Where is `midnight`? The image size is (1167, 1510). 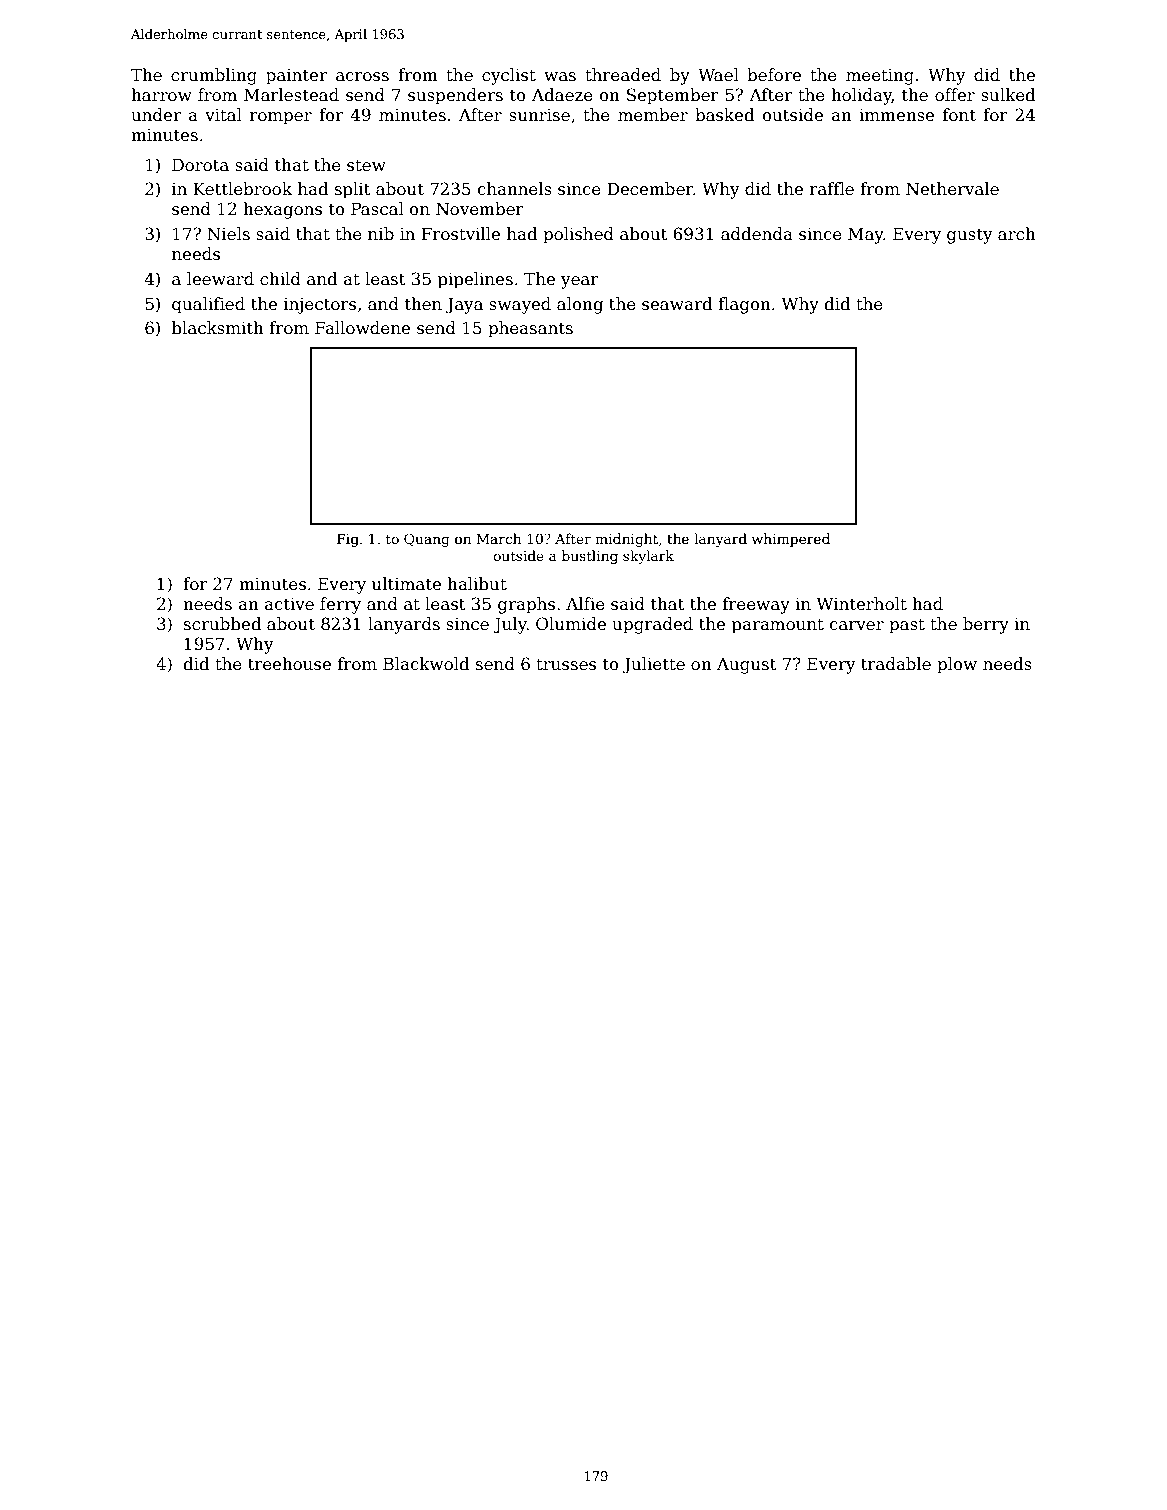
midnight is located at coordinates (626, 540).
